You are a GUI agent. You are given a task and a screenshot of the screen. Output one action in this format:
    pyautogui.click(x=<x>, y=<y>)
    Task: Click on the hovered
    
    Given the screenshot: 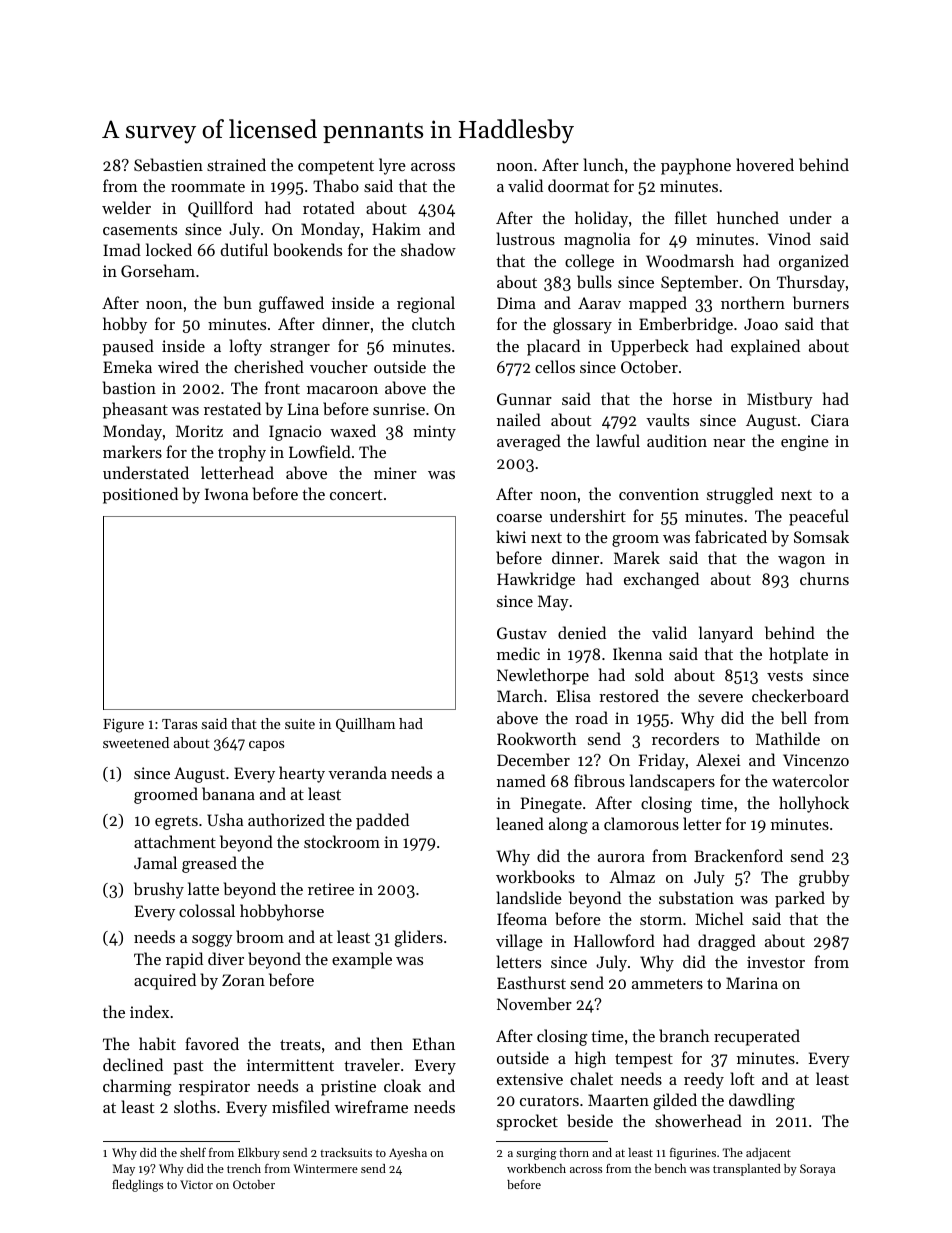 What is the action you would take?
    pyautogui.click(x=765, y=164)
